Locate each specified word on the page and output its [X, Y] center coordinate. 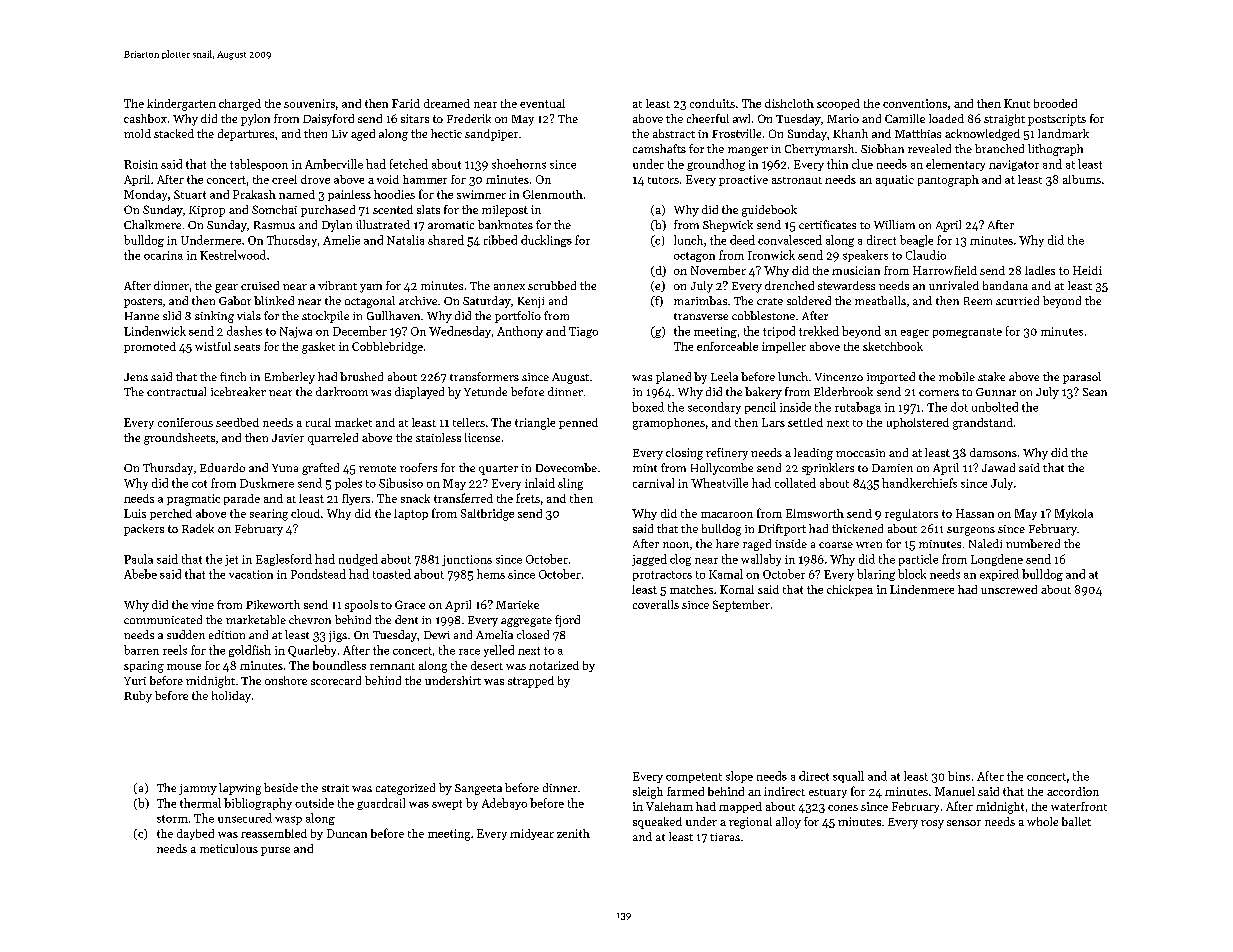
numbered [1033, 543]
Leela [724, 376]
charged [240, 105]
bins [959, 776]
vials [249, 315]
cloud [305, 513]
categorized [405, 789]
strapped [531, 682]
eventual [542, 103]
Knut [1017, 103]
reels [175, 650]
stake [991, 376]
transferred [463, 498]
